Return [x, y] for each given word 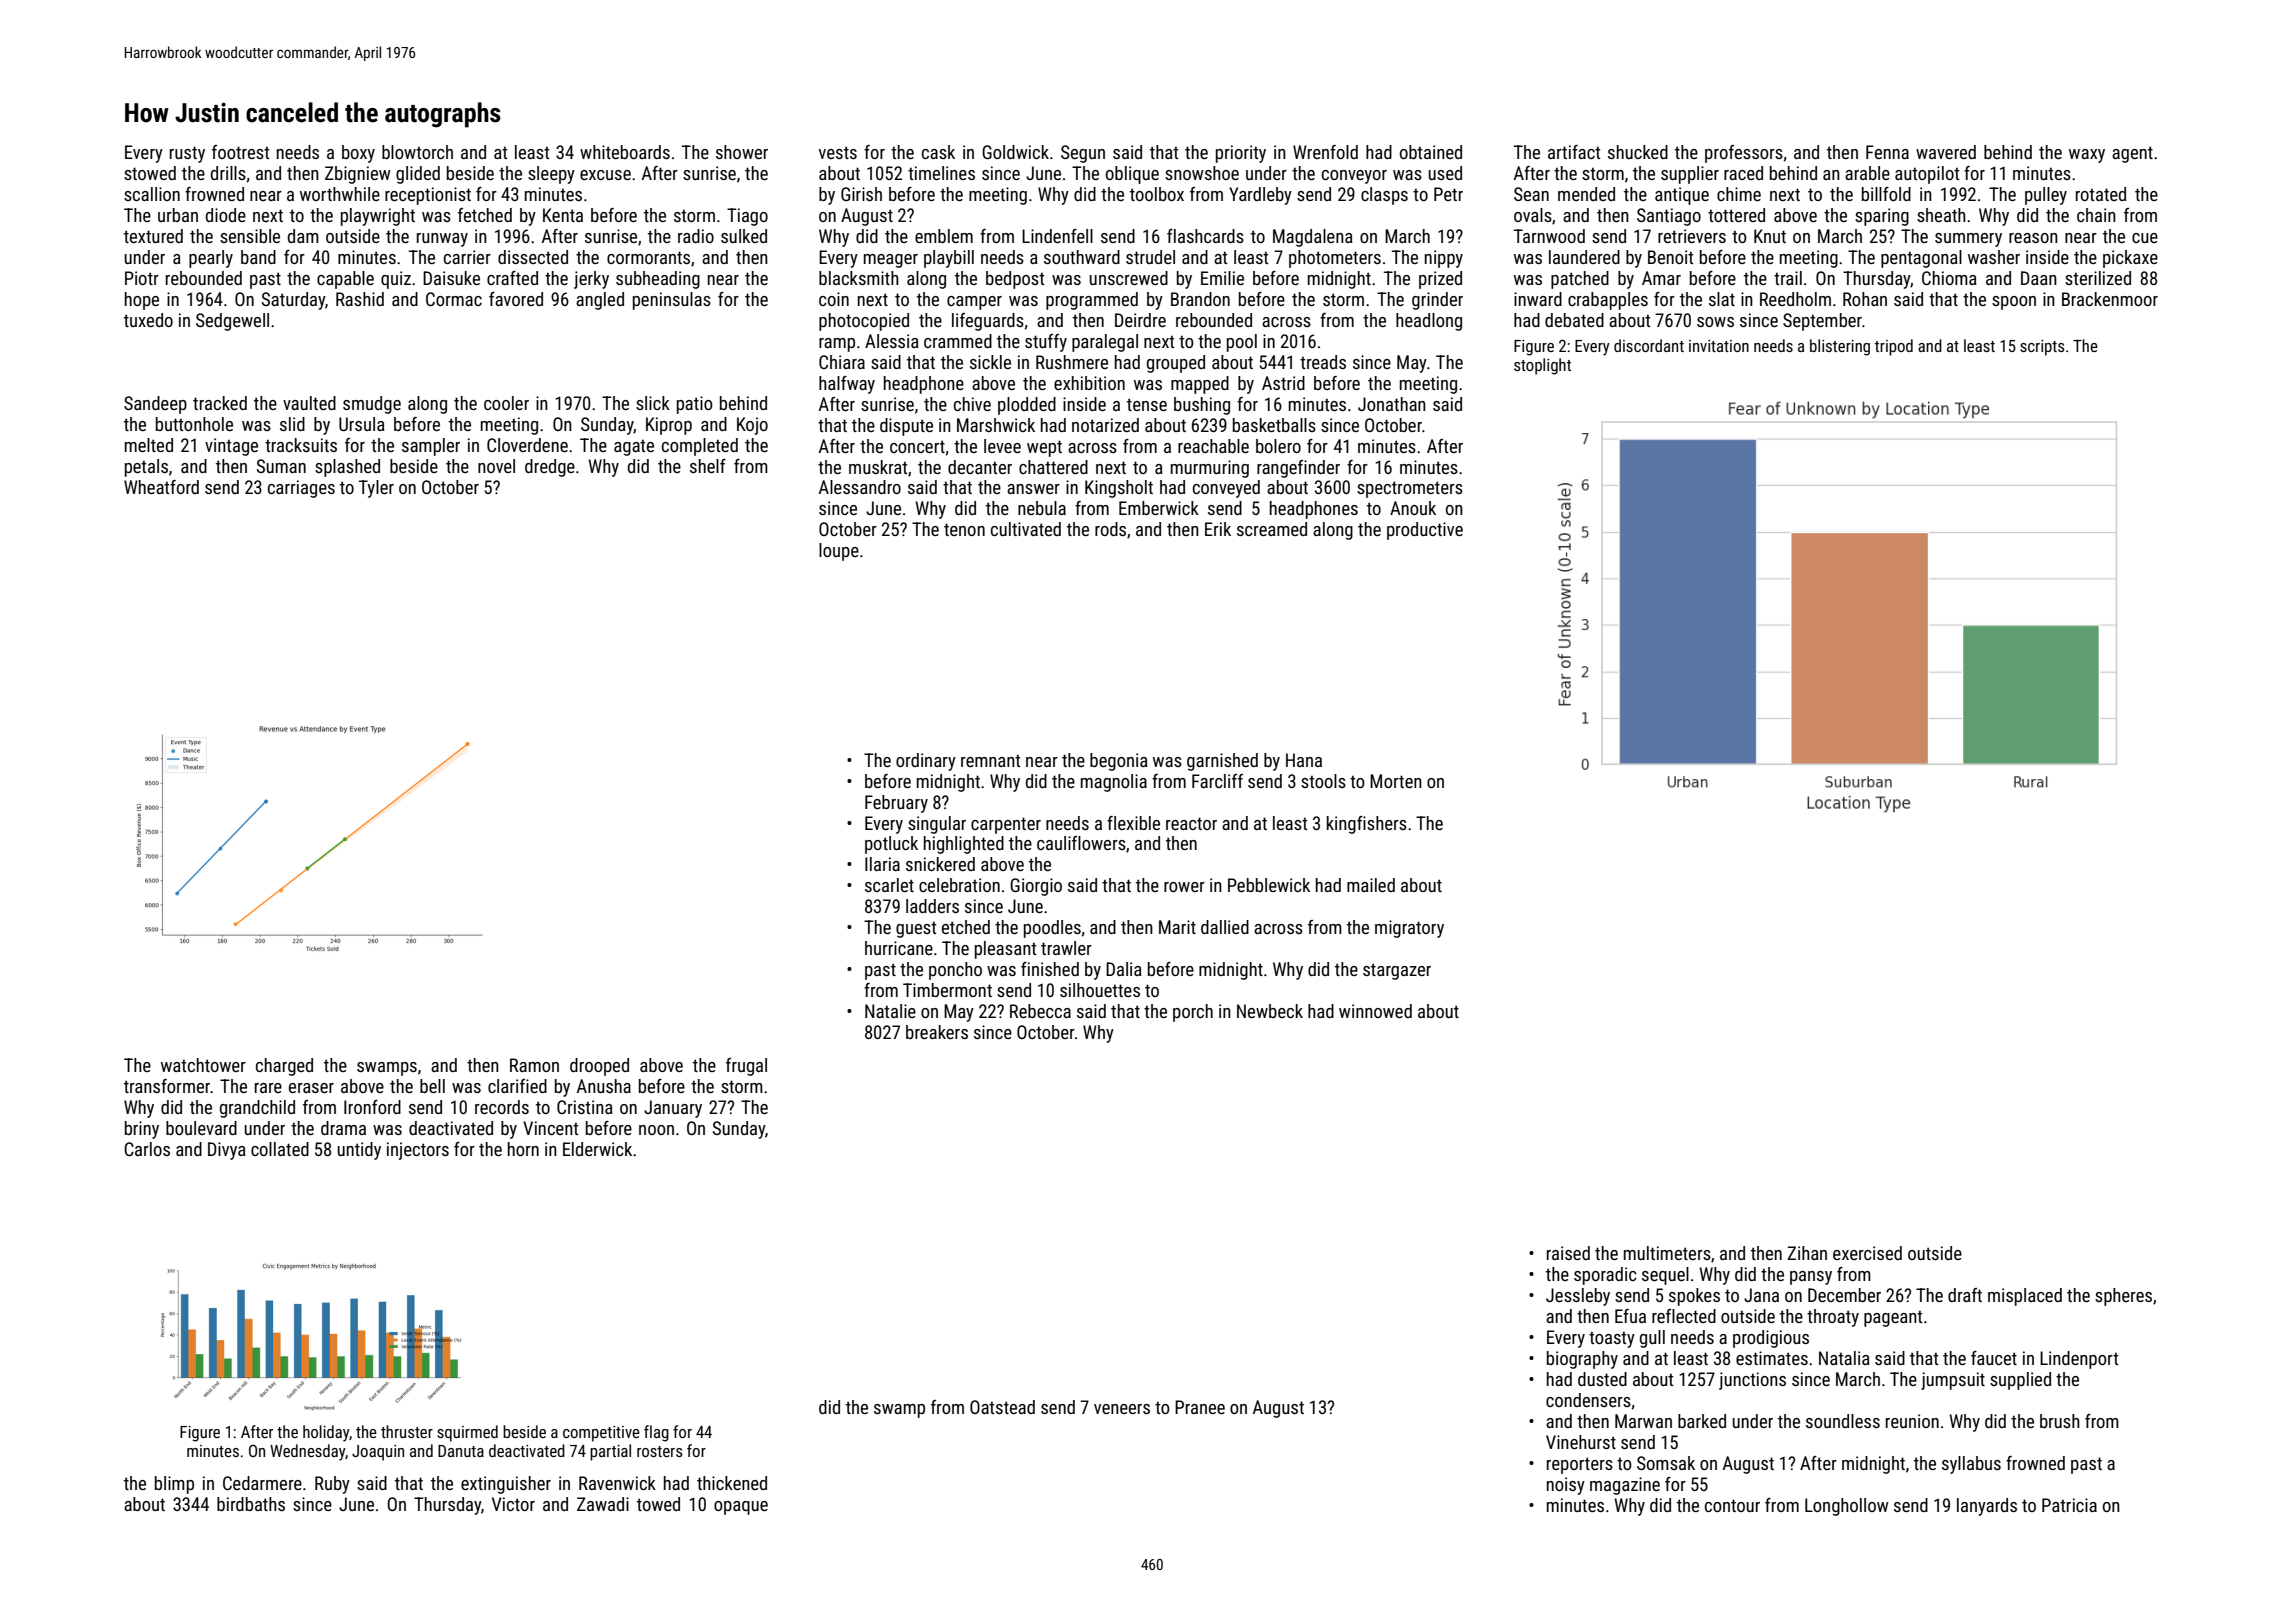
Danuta [461, 1451]
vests [838, 152]
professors [1744, 154]
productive [1425, 531]
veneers [1122, 1409]
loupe [839, 552]
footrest [240, 152]
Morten [1396, 781]
